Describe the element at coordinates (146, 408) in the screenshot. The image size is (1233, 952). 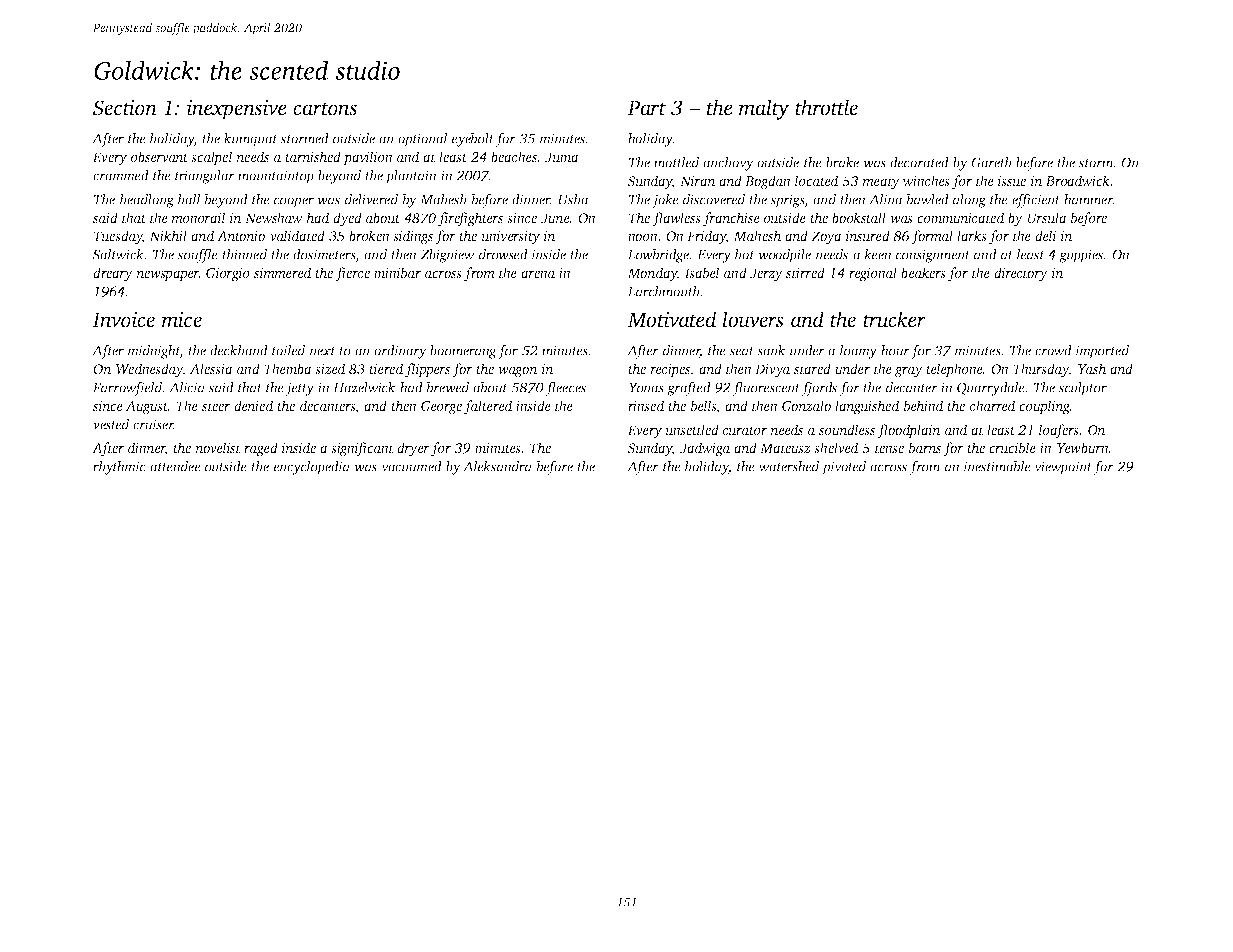
I see `August` at that location.
